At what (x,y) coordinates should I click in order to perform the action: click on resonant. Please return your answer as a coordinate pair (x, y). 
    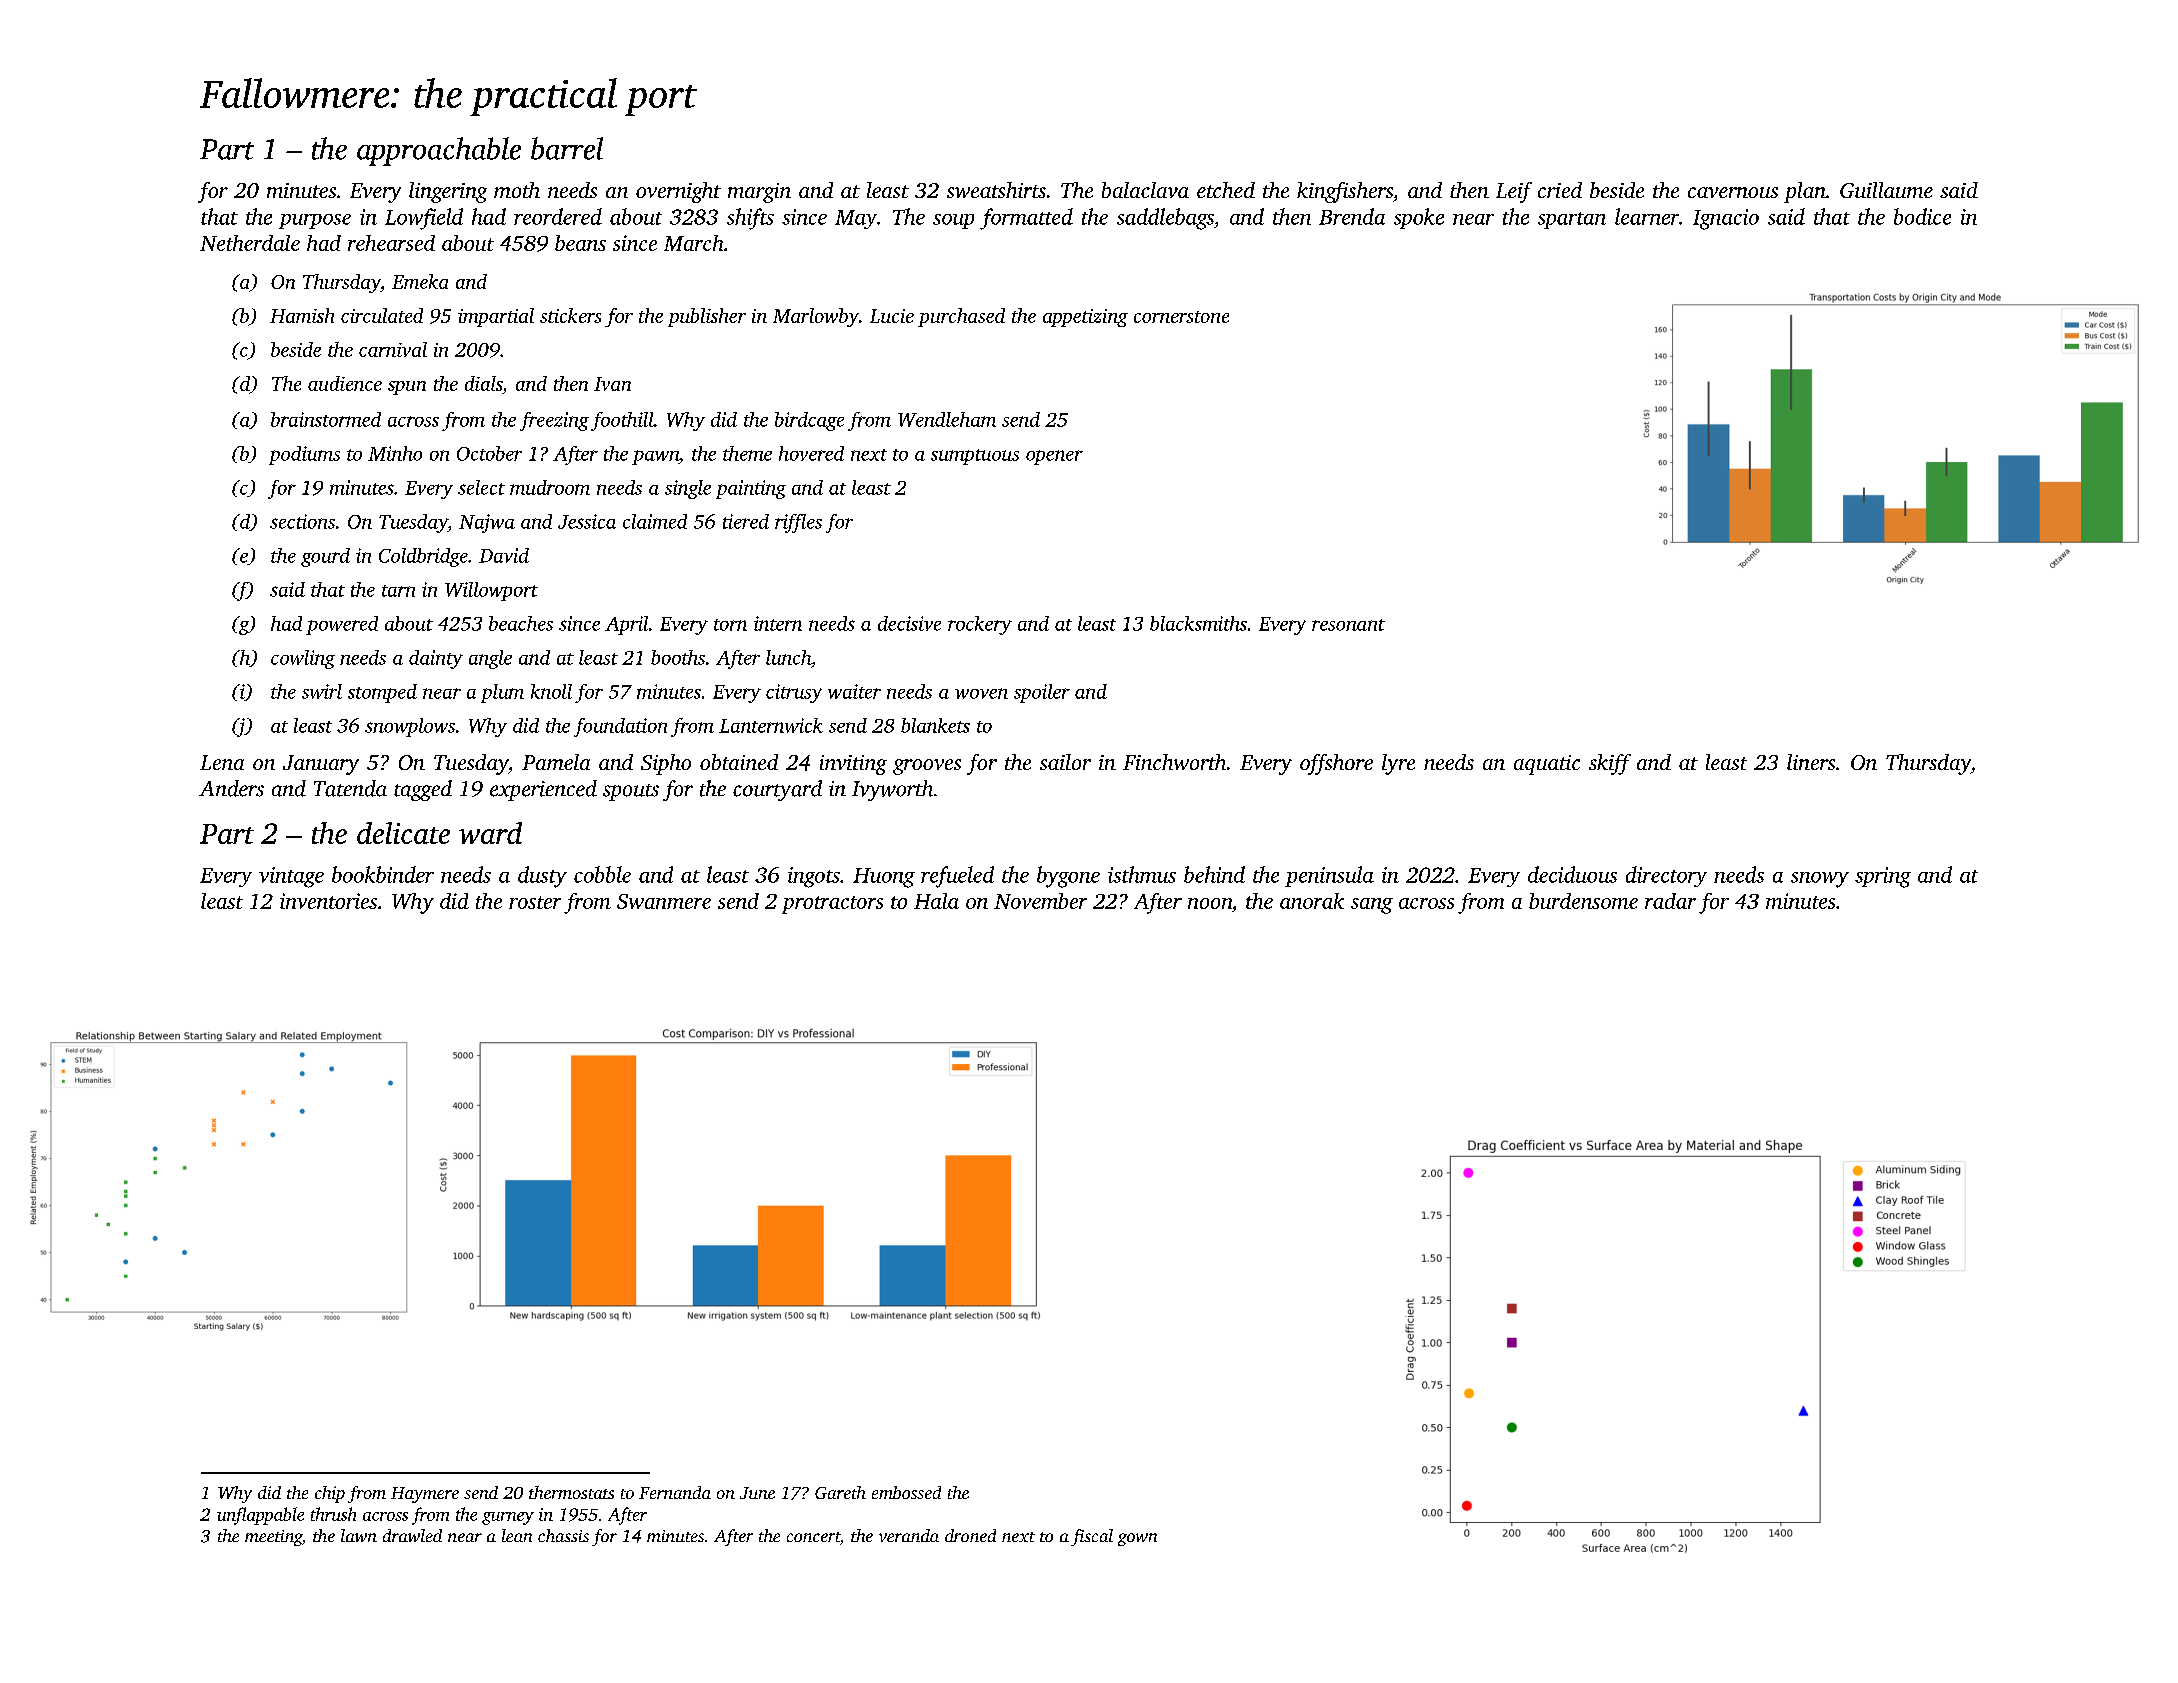
    Looking at the image, I should click on (1348, 625).
